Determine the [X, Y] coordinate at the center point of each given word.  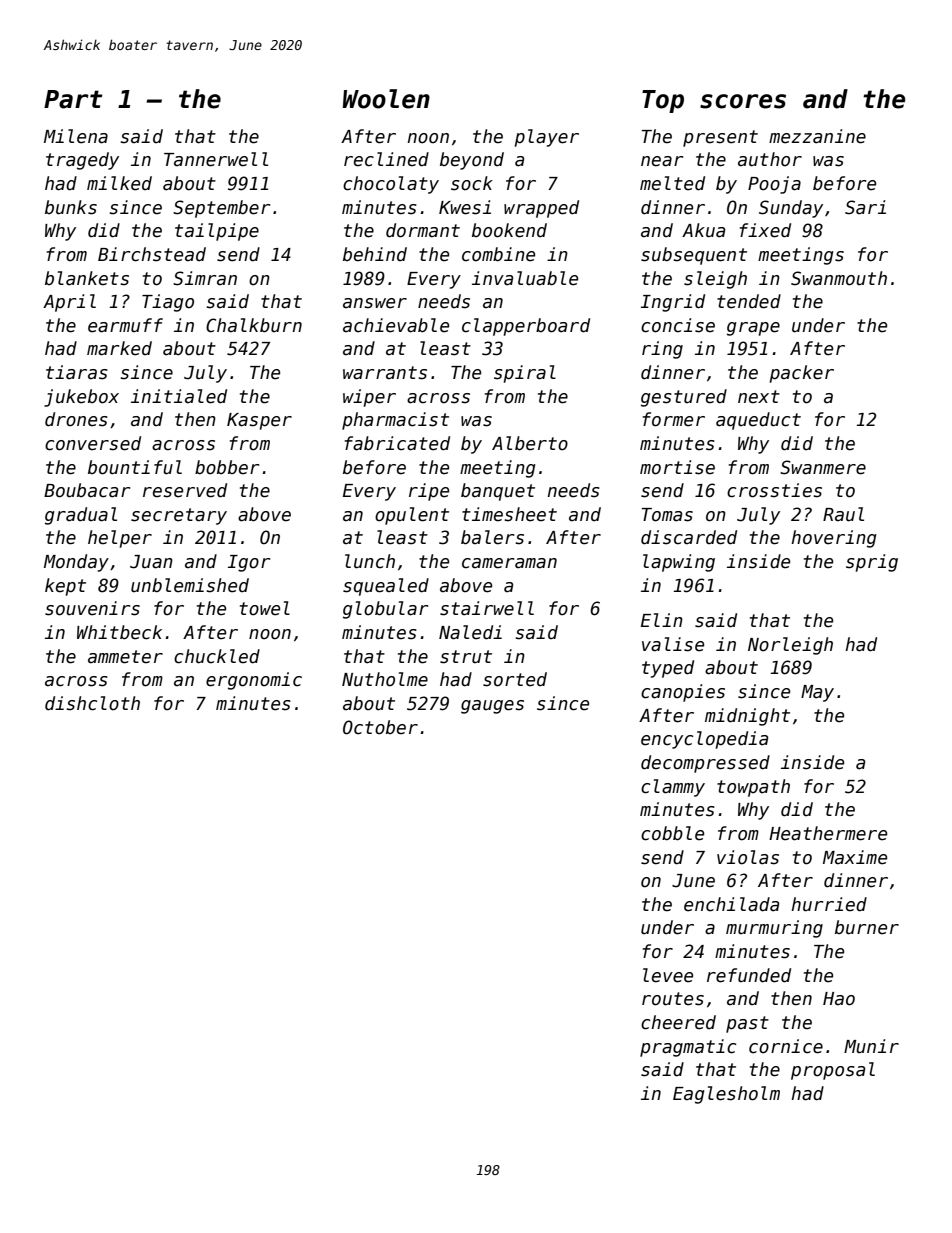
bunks [71, 207]
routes [673, 999]
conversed [93, 443]
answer [375, 303]
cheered [678, 1022]
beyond [472, 161]
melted [672, 183]
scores [743, 101]
